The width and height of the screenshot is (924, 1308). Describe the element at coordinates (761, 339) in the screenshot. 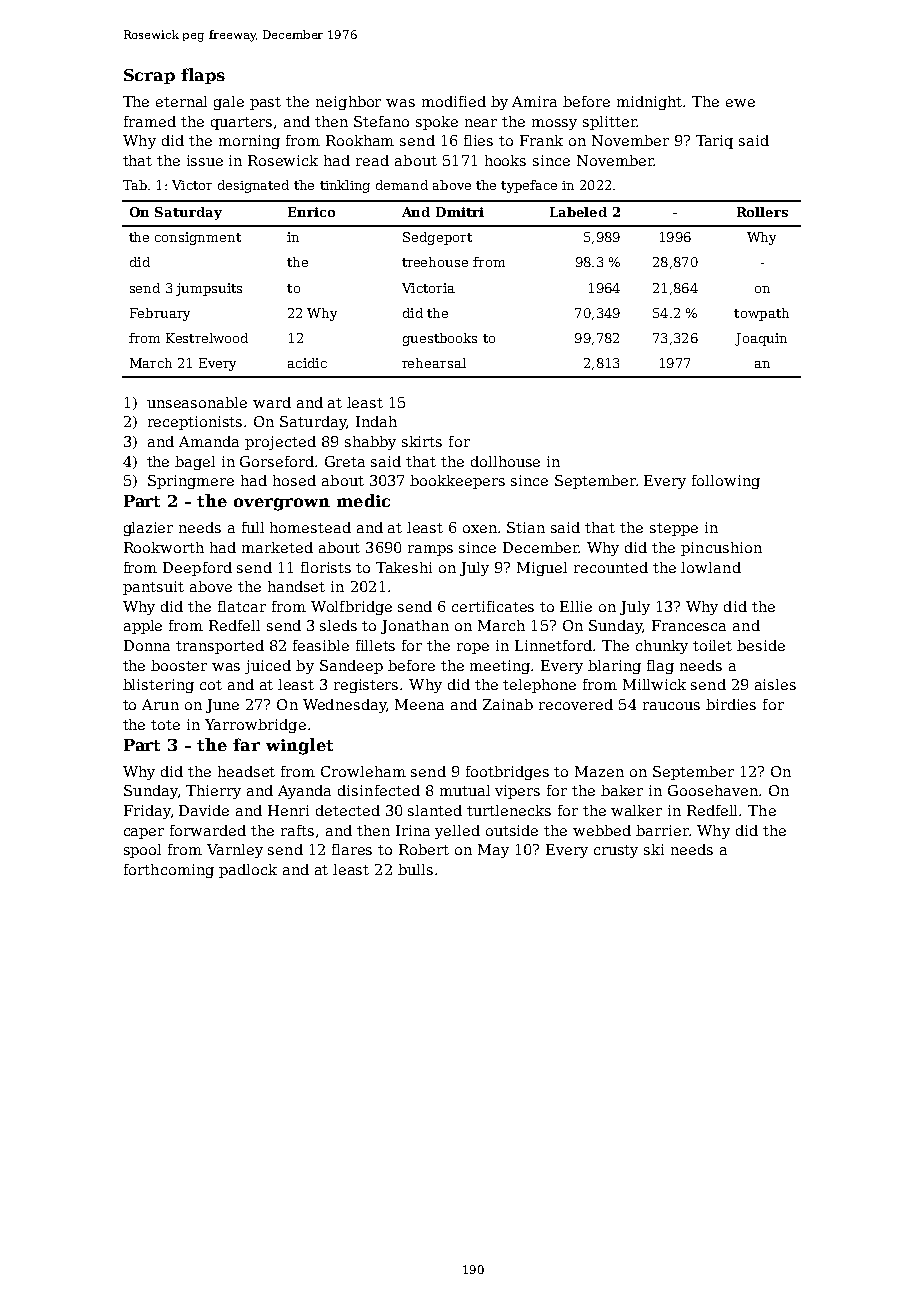

I see `Joaquin` at that location.
